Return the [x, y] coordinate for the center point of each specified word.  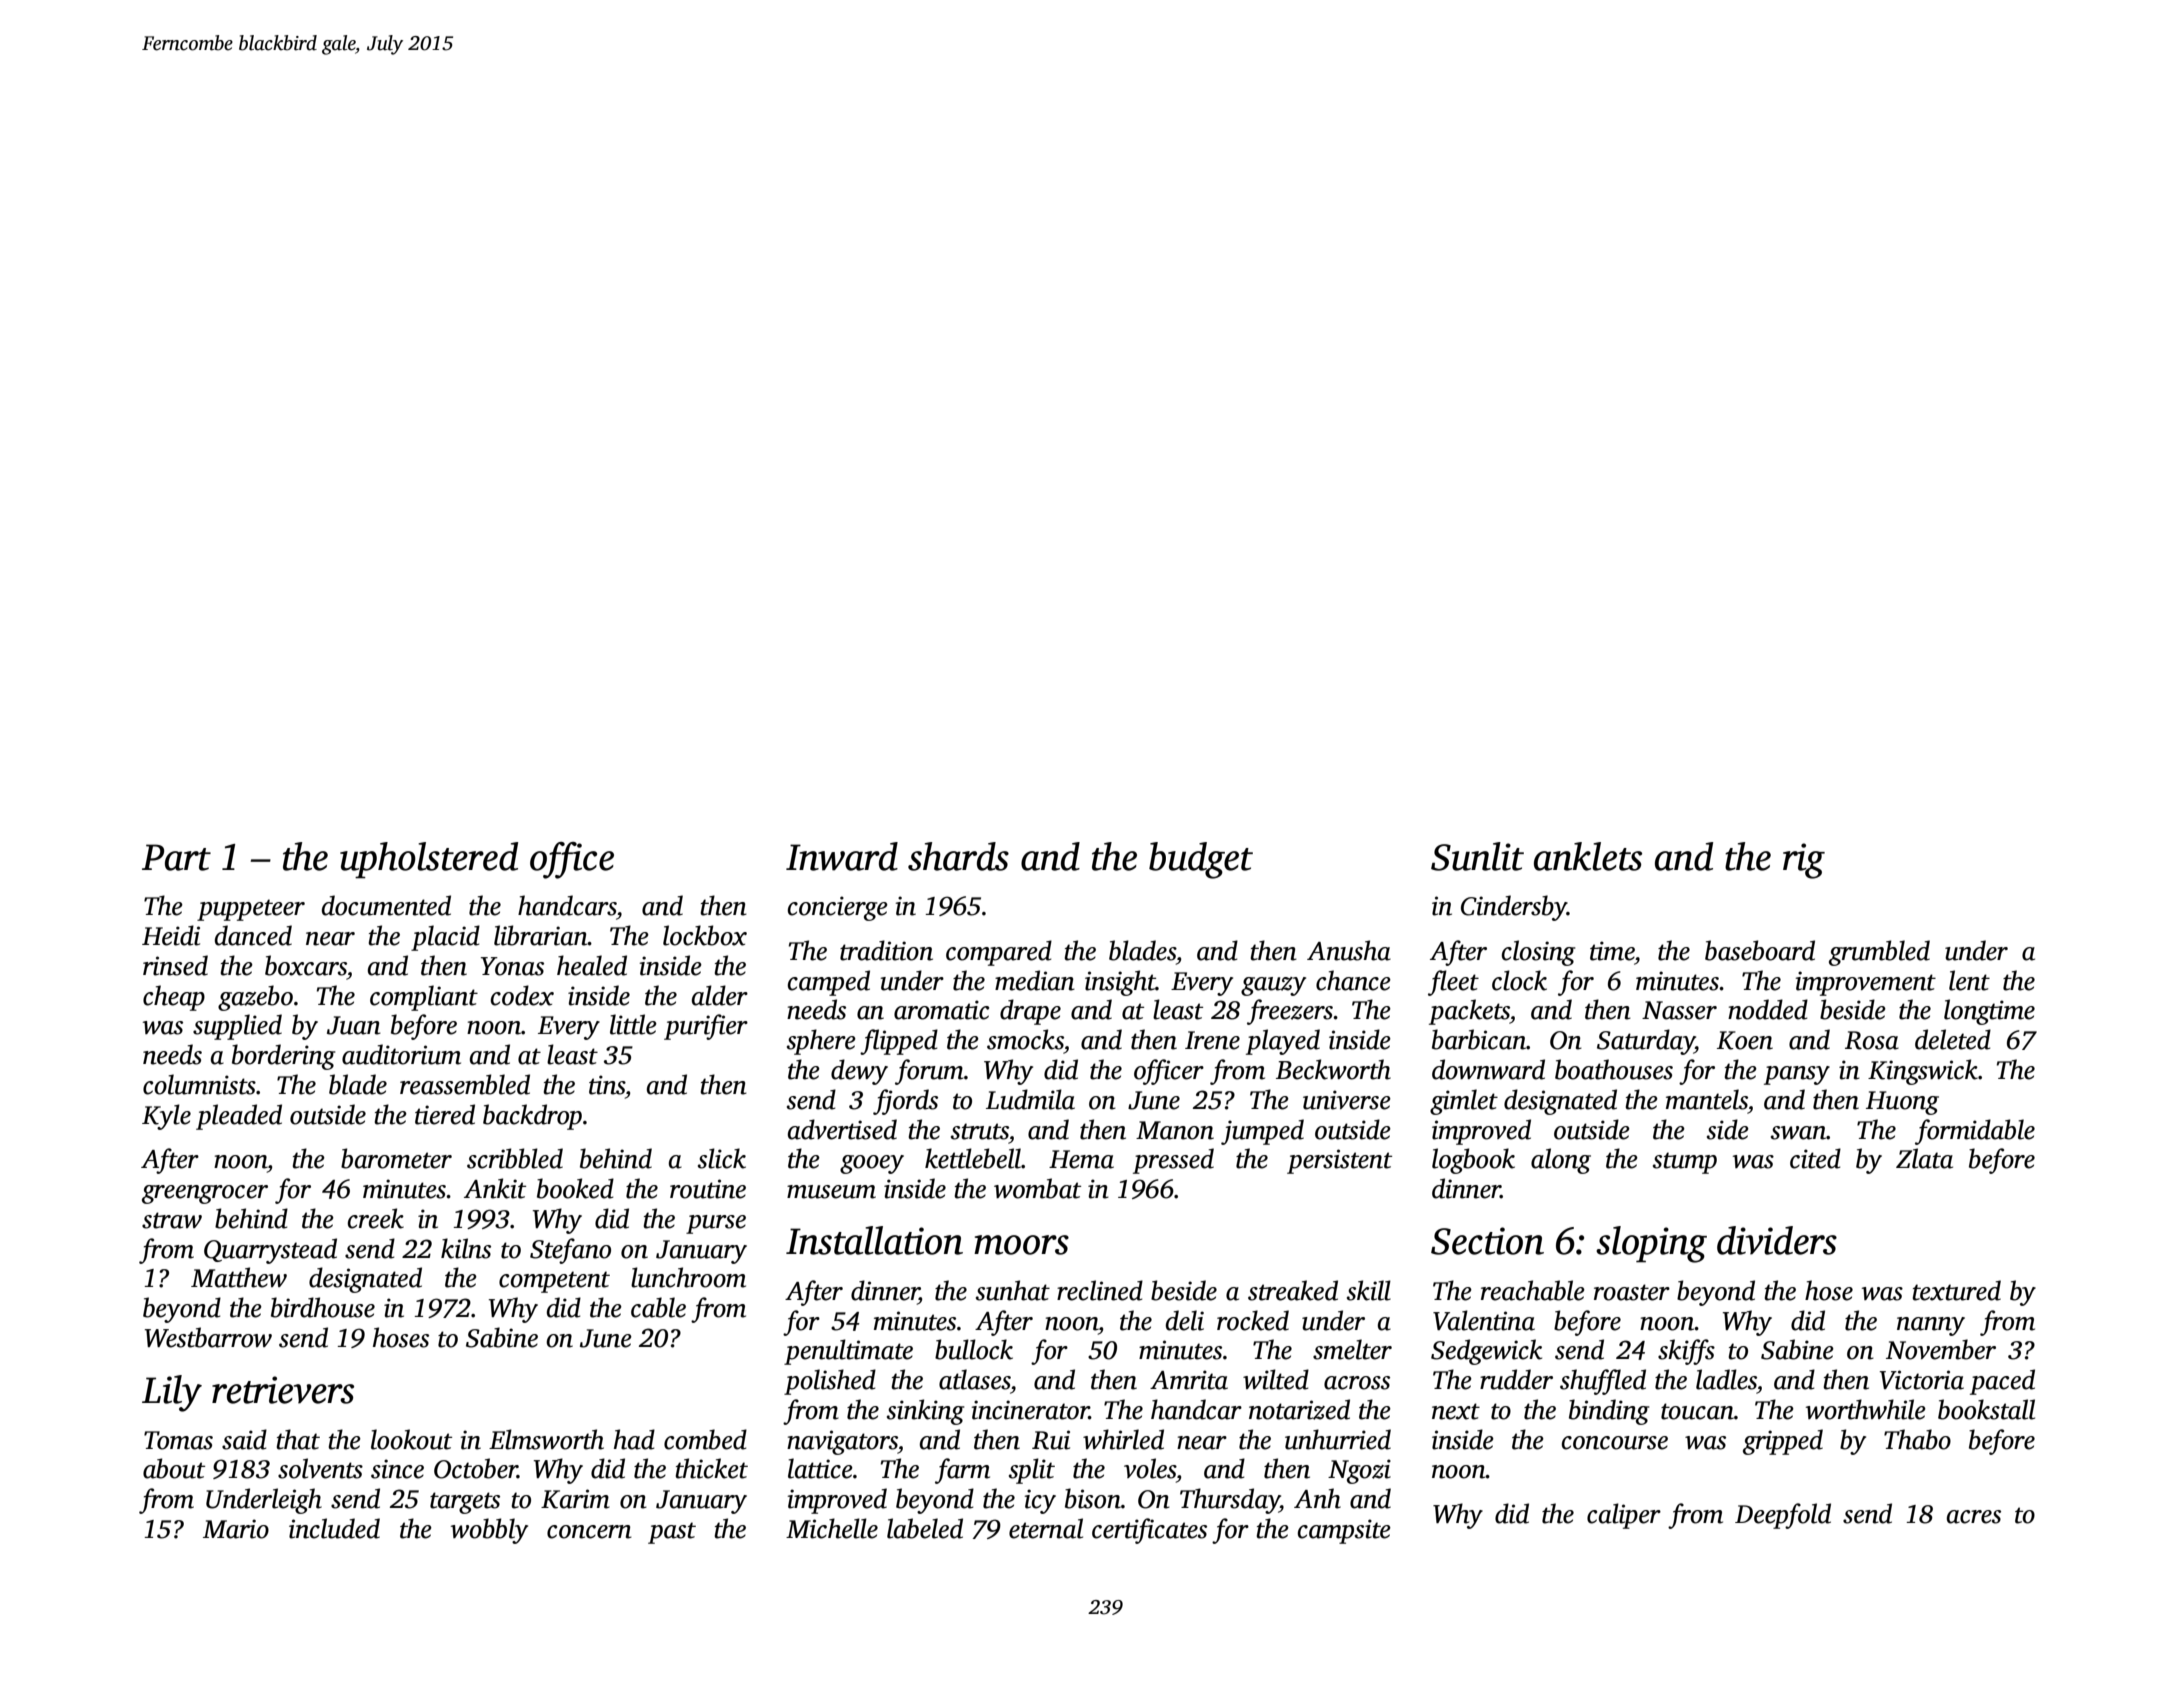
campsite [1344, 1531]
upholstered [429, 860]
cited [1815, 1158]
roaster [1632, 1292]
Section [1487, 1241]
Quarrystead [270, 1251]
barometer [396, 1158]
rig [1804, 861]
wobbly [489, 1531]
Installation [874, 1240]
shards [958, 856]
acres [1974, 1517]
